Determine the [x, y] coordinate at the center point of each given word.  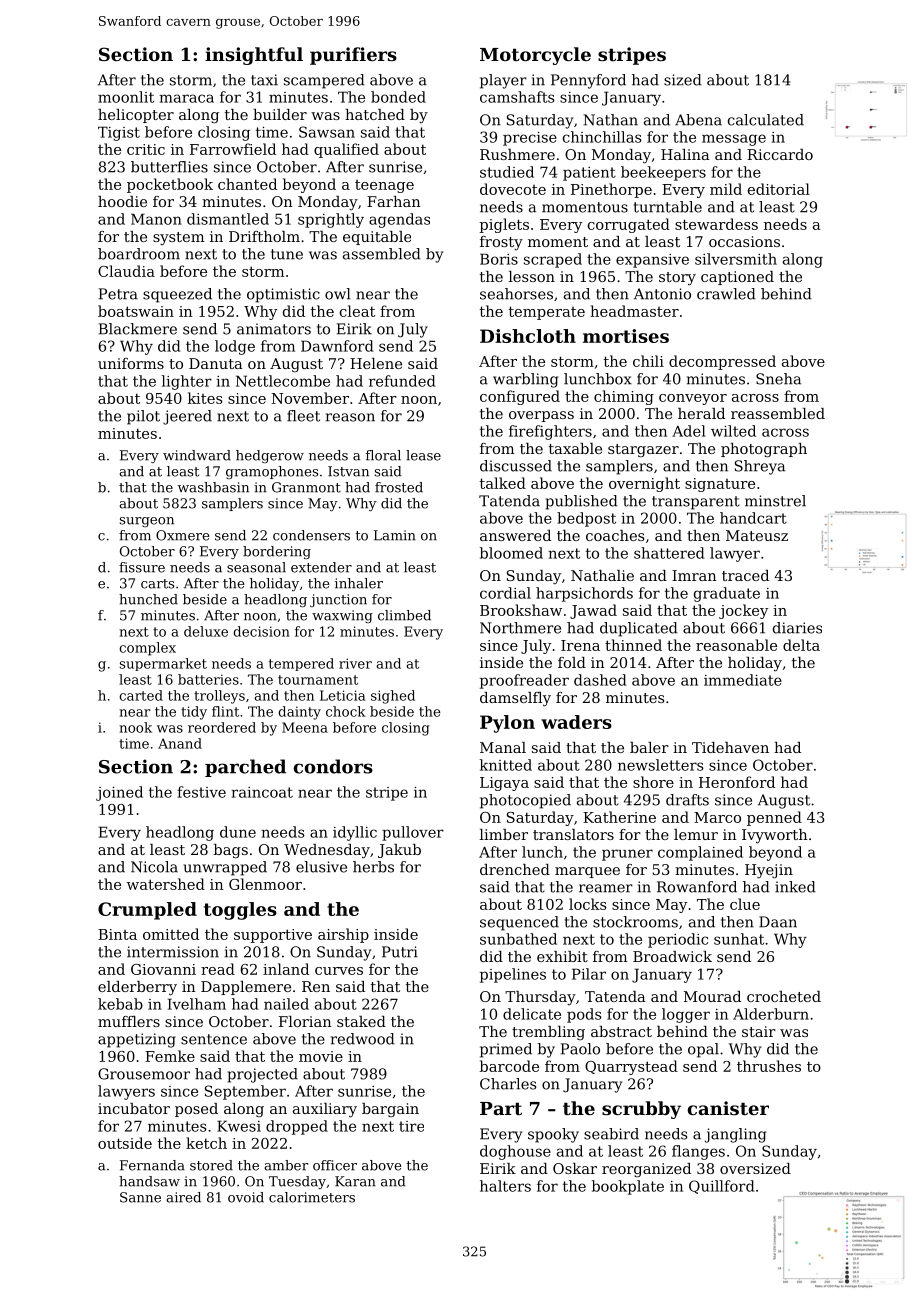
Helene [376, 363]
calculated [766, 120]
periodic [678, 940]
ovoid [246, 1197]
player [503, 81]
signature [720, 485]
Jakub [399, 851]
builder [280, 114]
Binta [117, 934]
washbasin [213, 487]
